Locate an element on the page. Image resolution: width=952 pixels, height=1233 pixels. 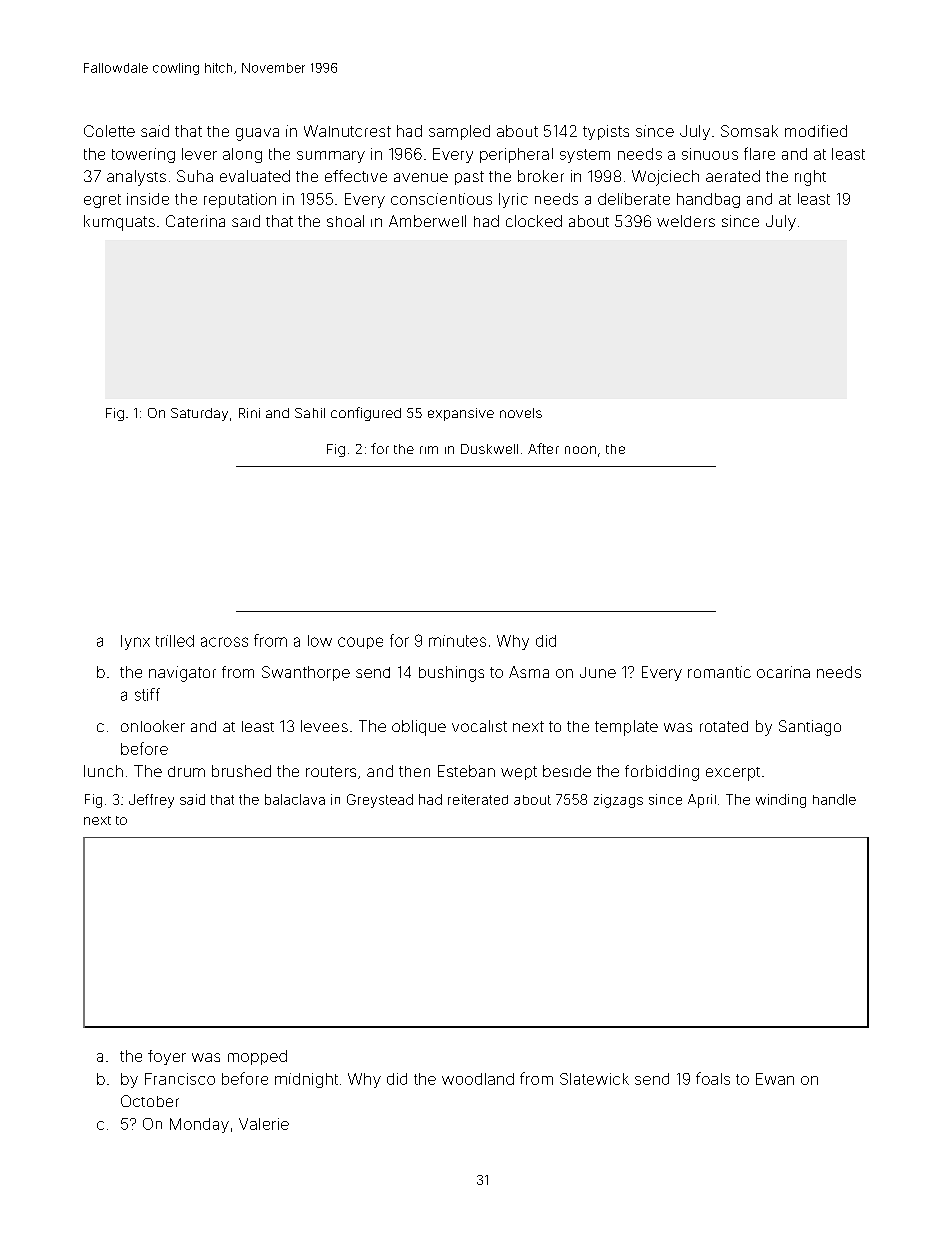
Somsak is located at coordinates (749, 131).
